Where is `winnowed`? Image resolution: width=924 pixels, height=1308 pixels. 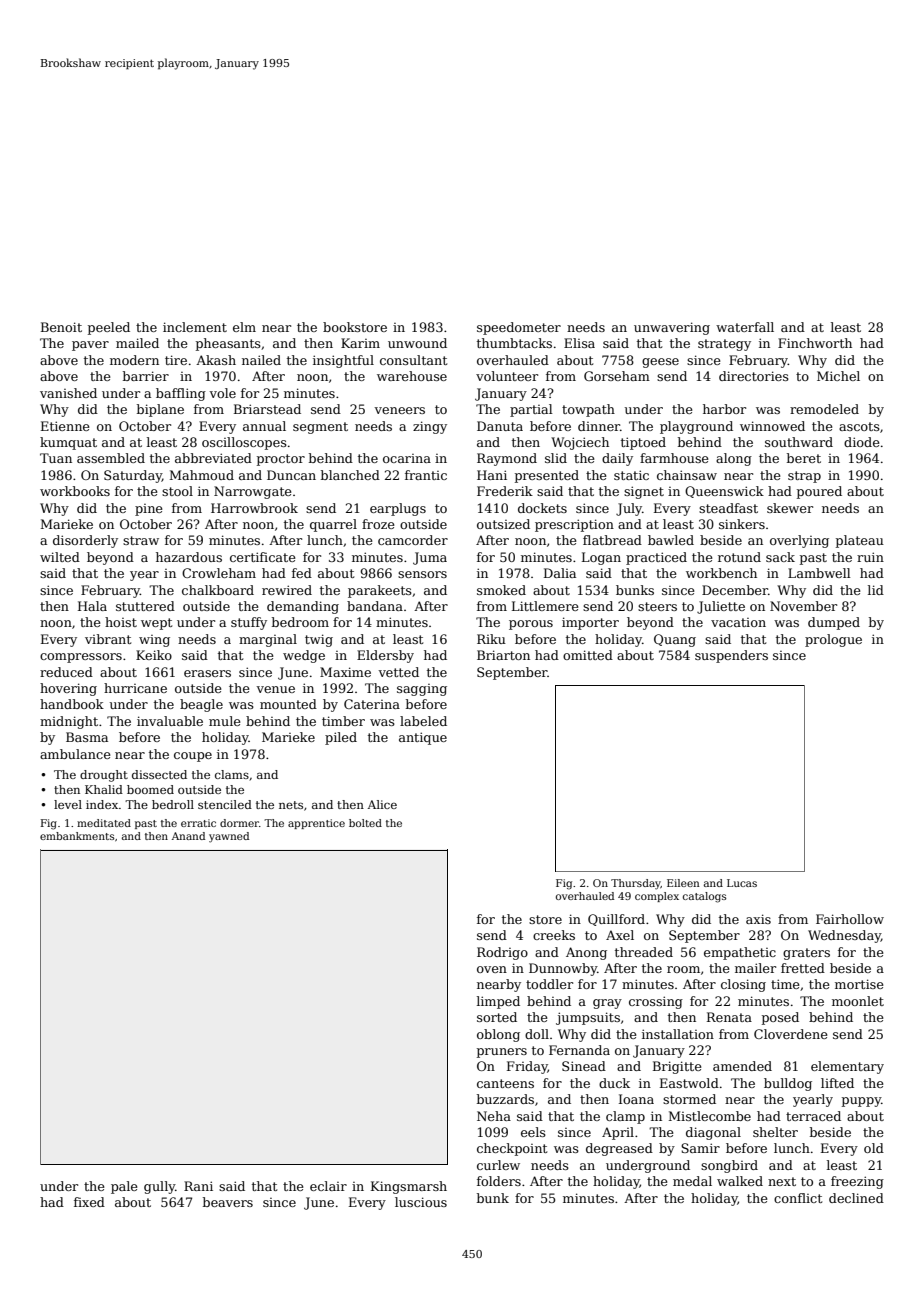
winnowed is located at coordinates (772, 426).
